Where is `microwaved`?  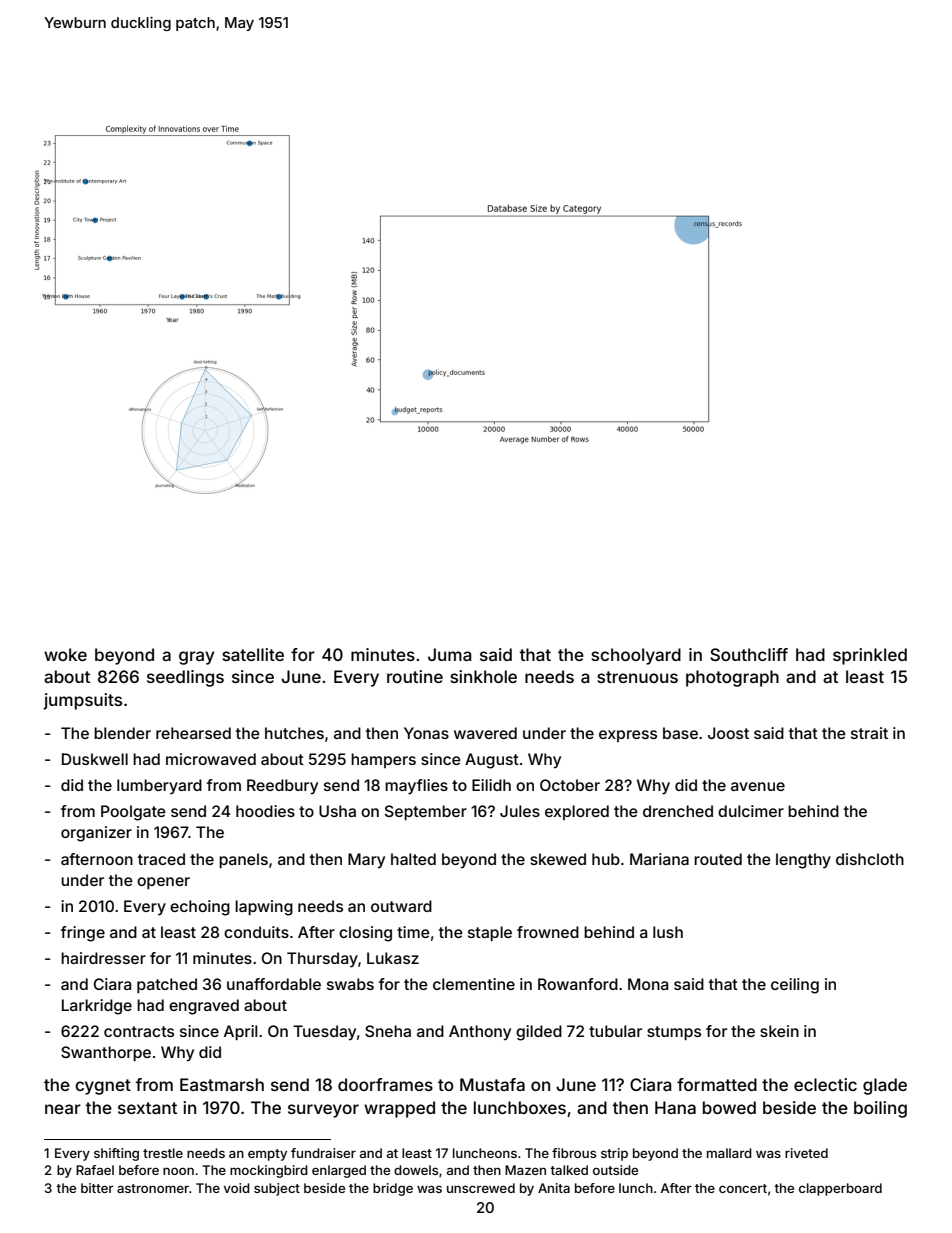
microwaved is located at coordinates (211, 759).
